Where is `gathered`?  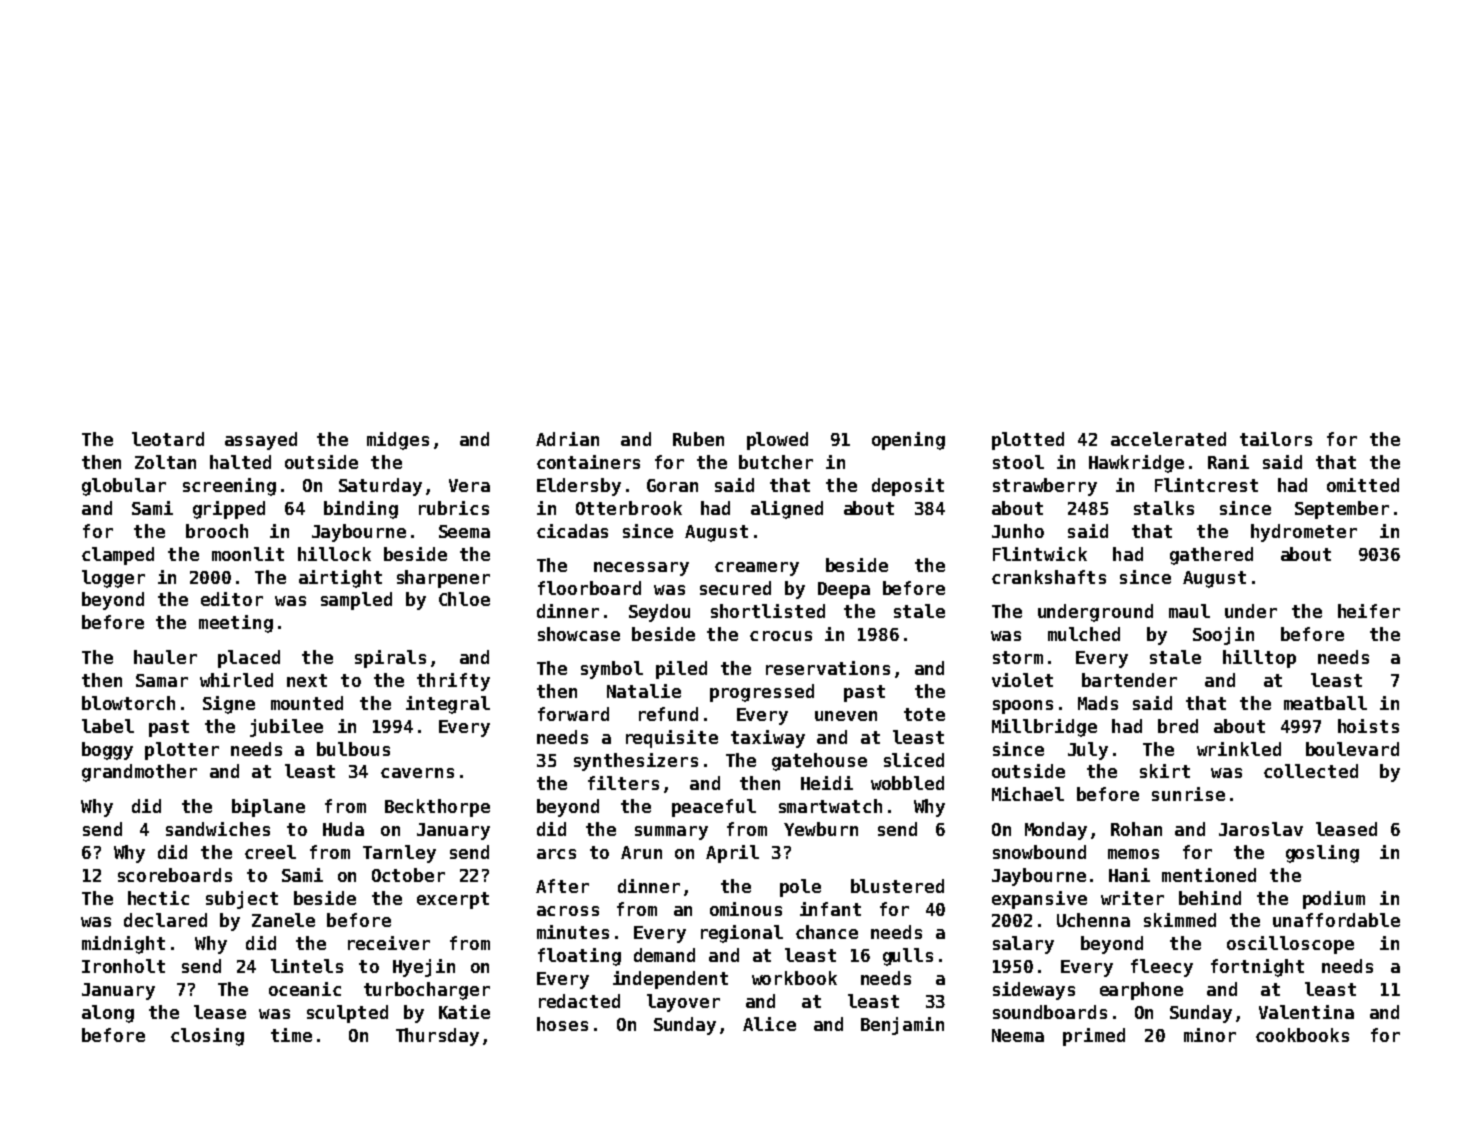 gathered is located at coordinates (1211, 556).
